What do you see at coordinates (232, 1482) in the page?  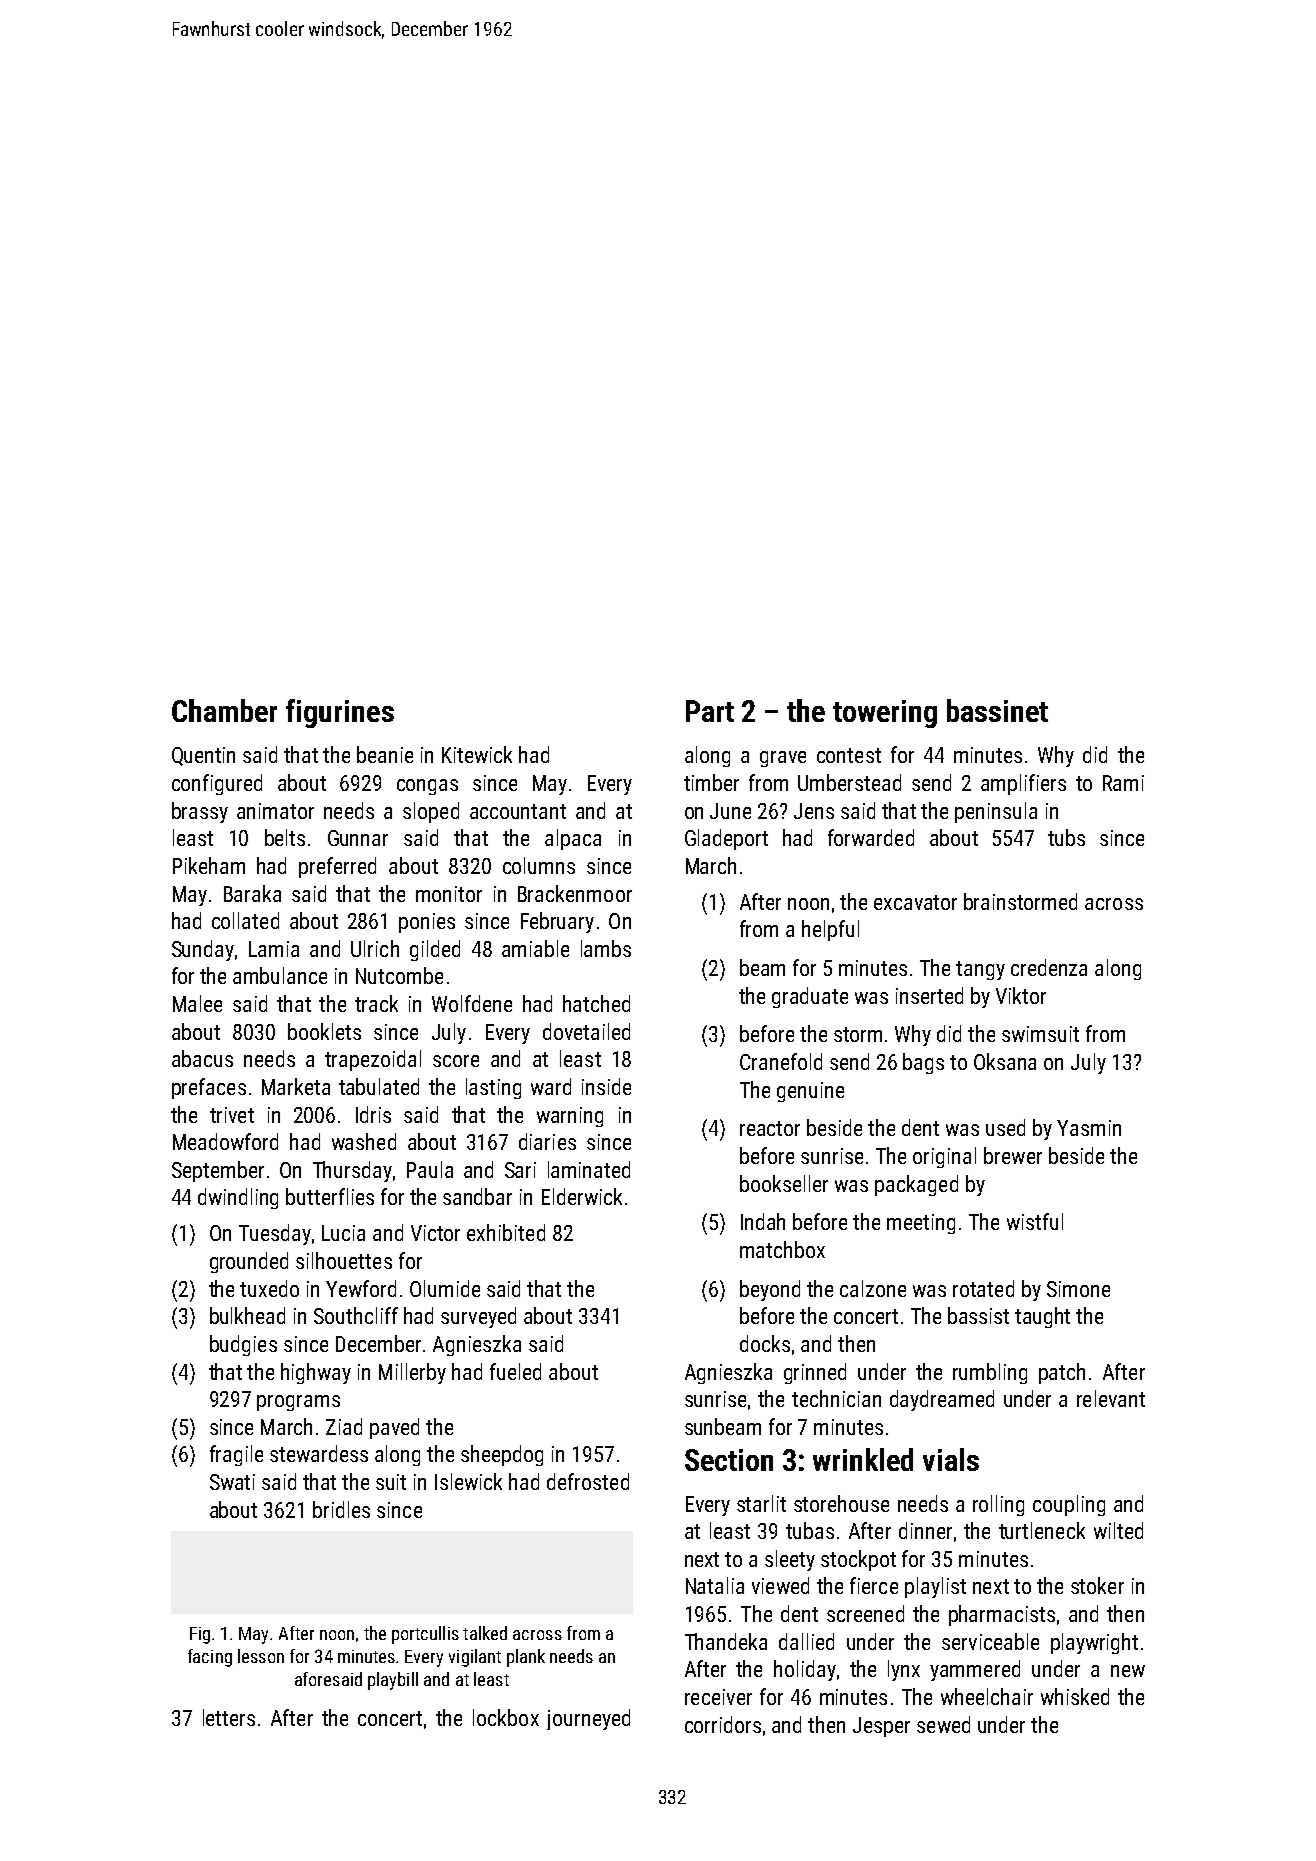 I see `Swati` at bounding box center [232, 1482].
